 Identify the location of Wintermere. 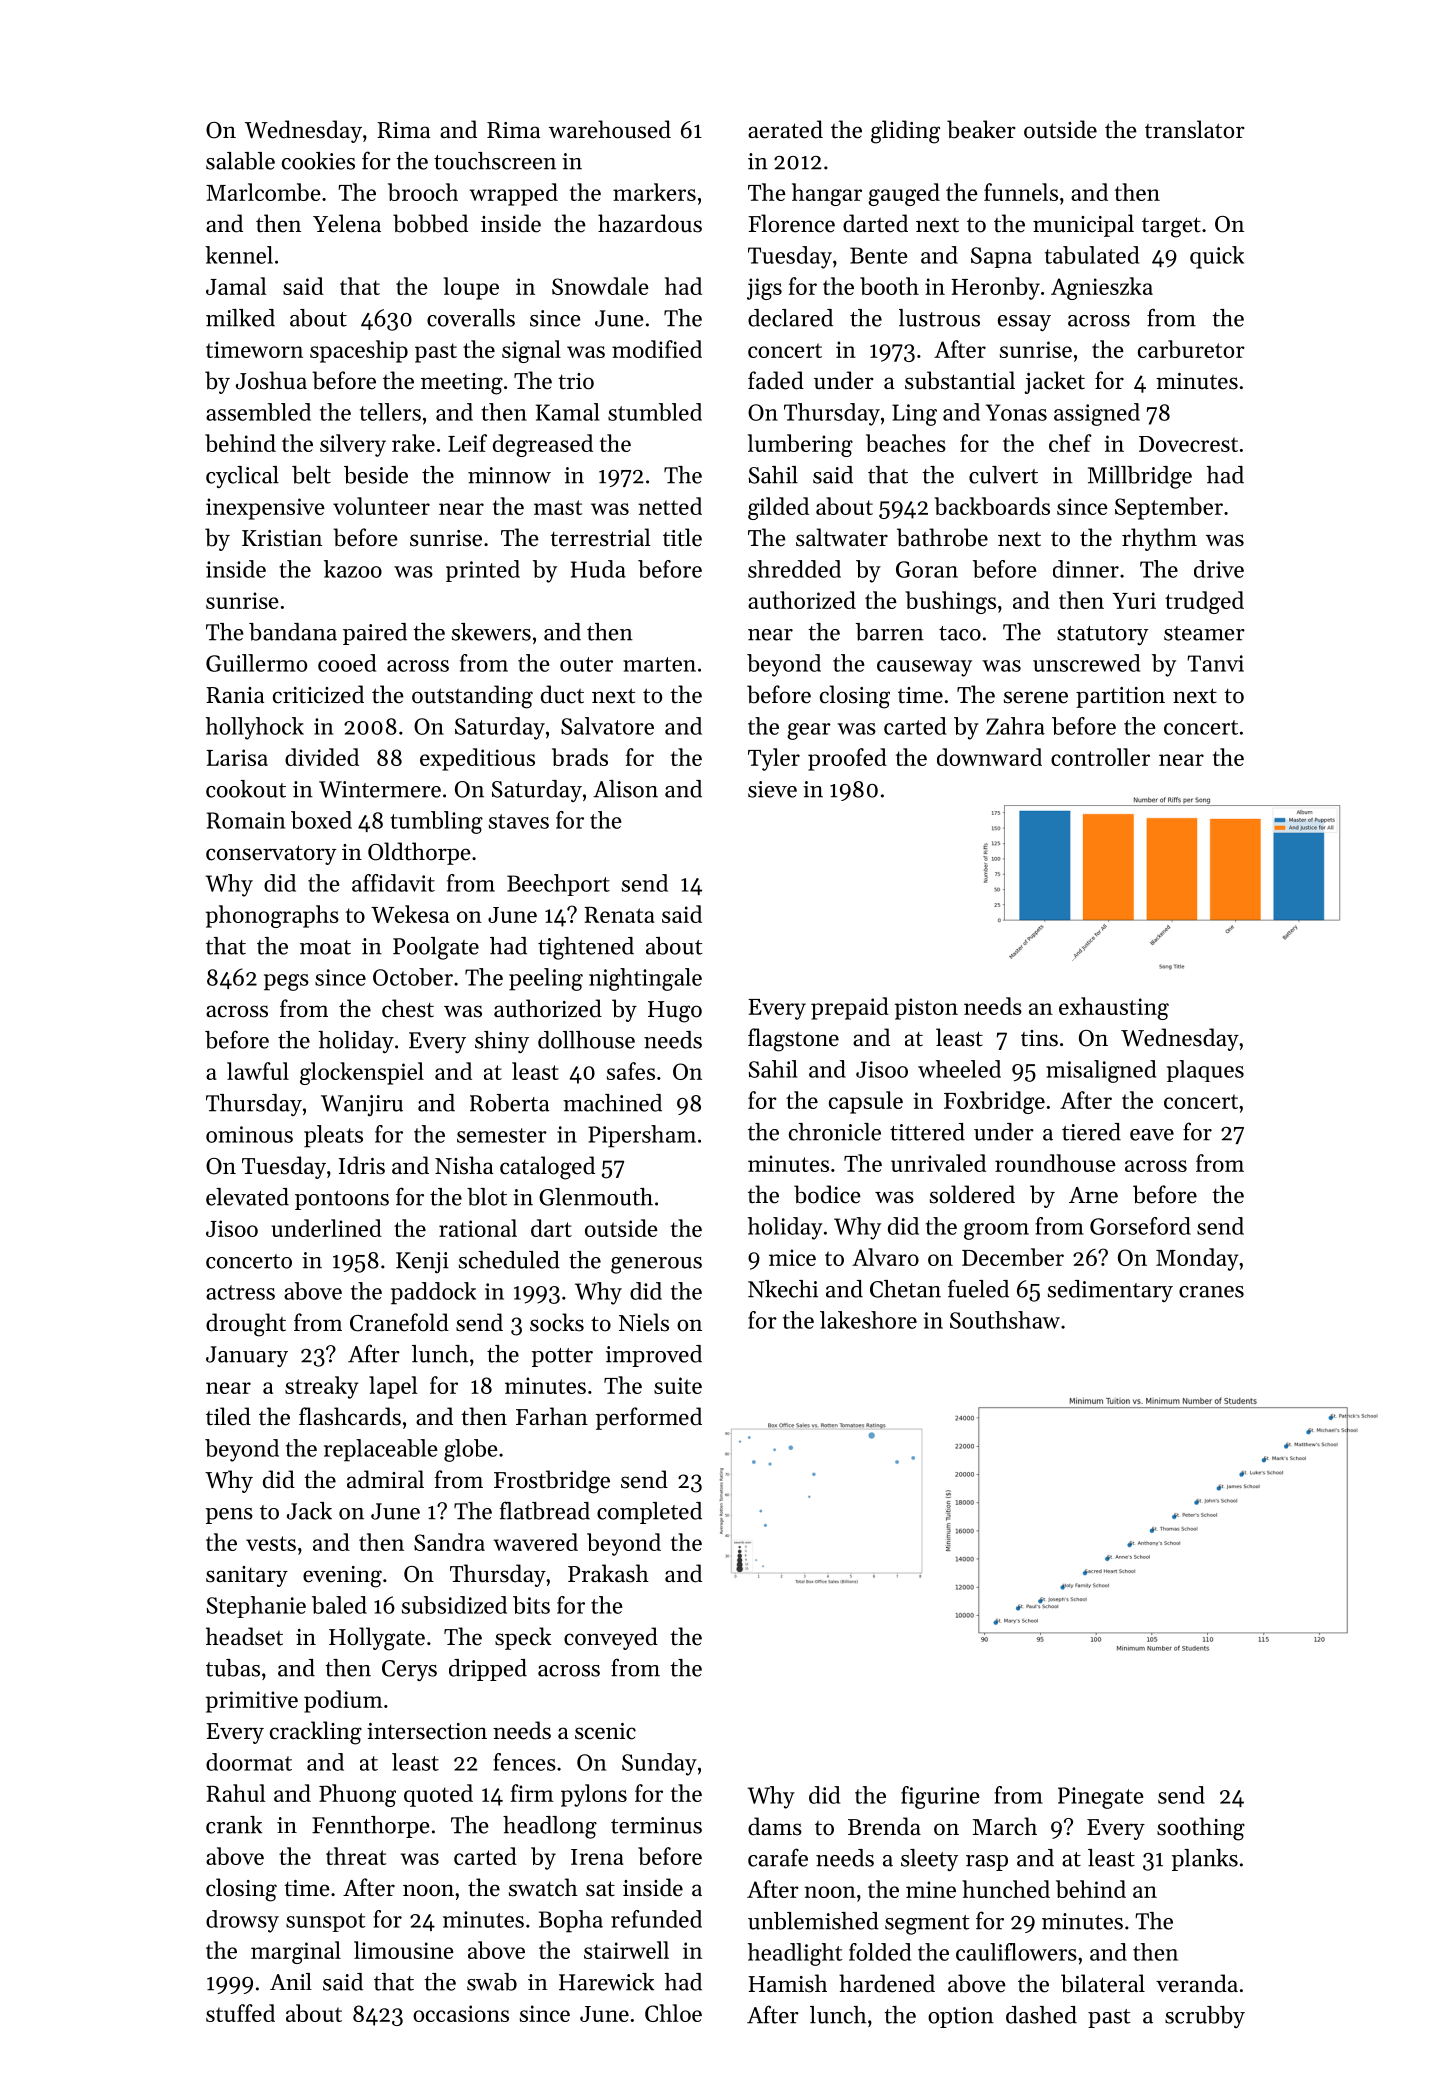
(380, 789).
